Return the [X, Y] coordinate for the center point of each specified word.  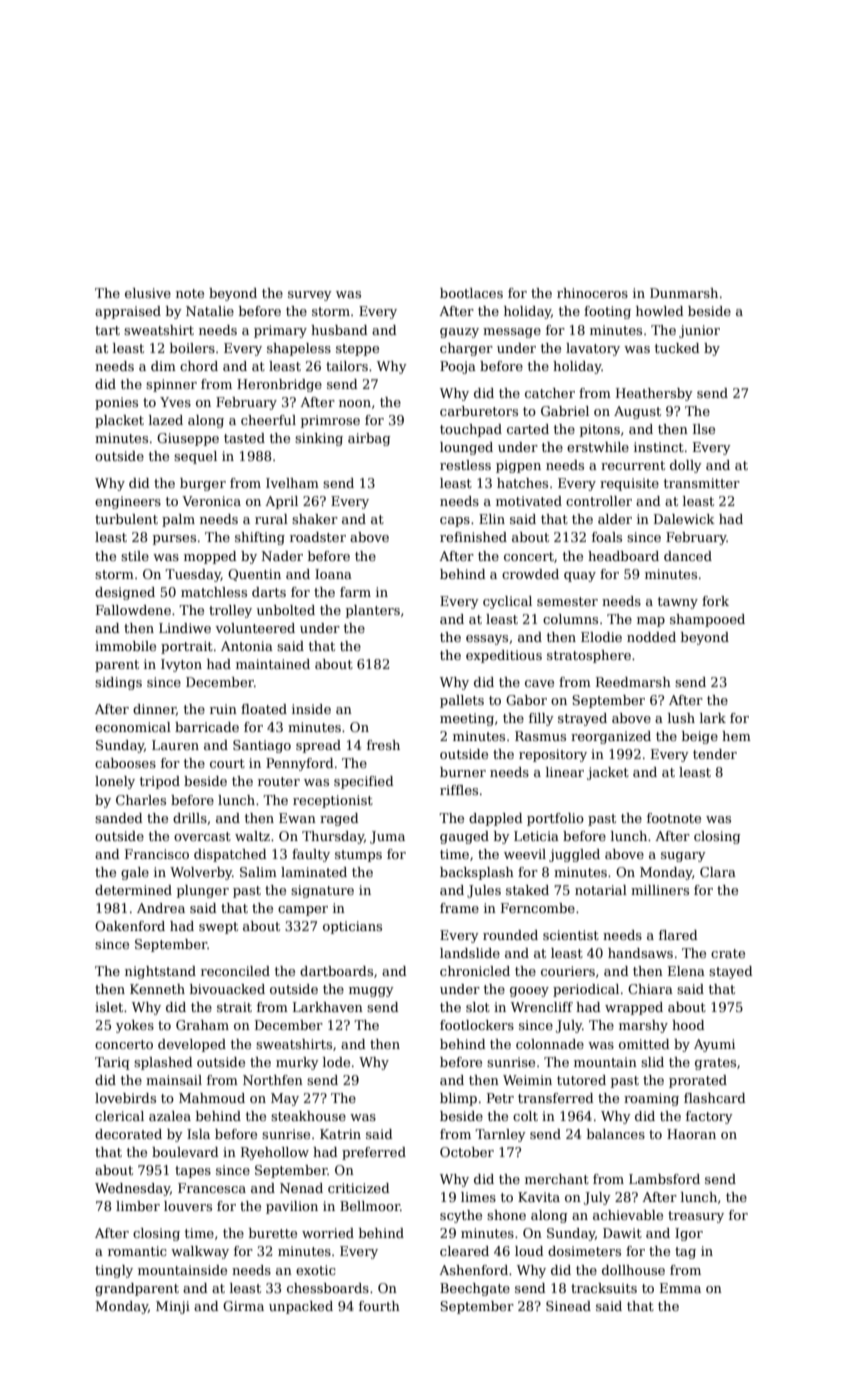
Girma [243, 1306]
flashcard [715, 1098]
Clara [718, 872]
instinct [659, 447]
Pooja [458, 367]
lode [336, 1062]
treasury [696, 1217]
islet [109, 1007]
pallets [462, 701]
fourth [379, 1306]
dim [163, 366]
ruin [223, 709]
